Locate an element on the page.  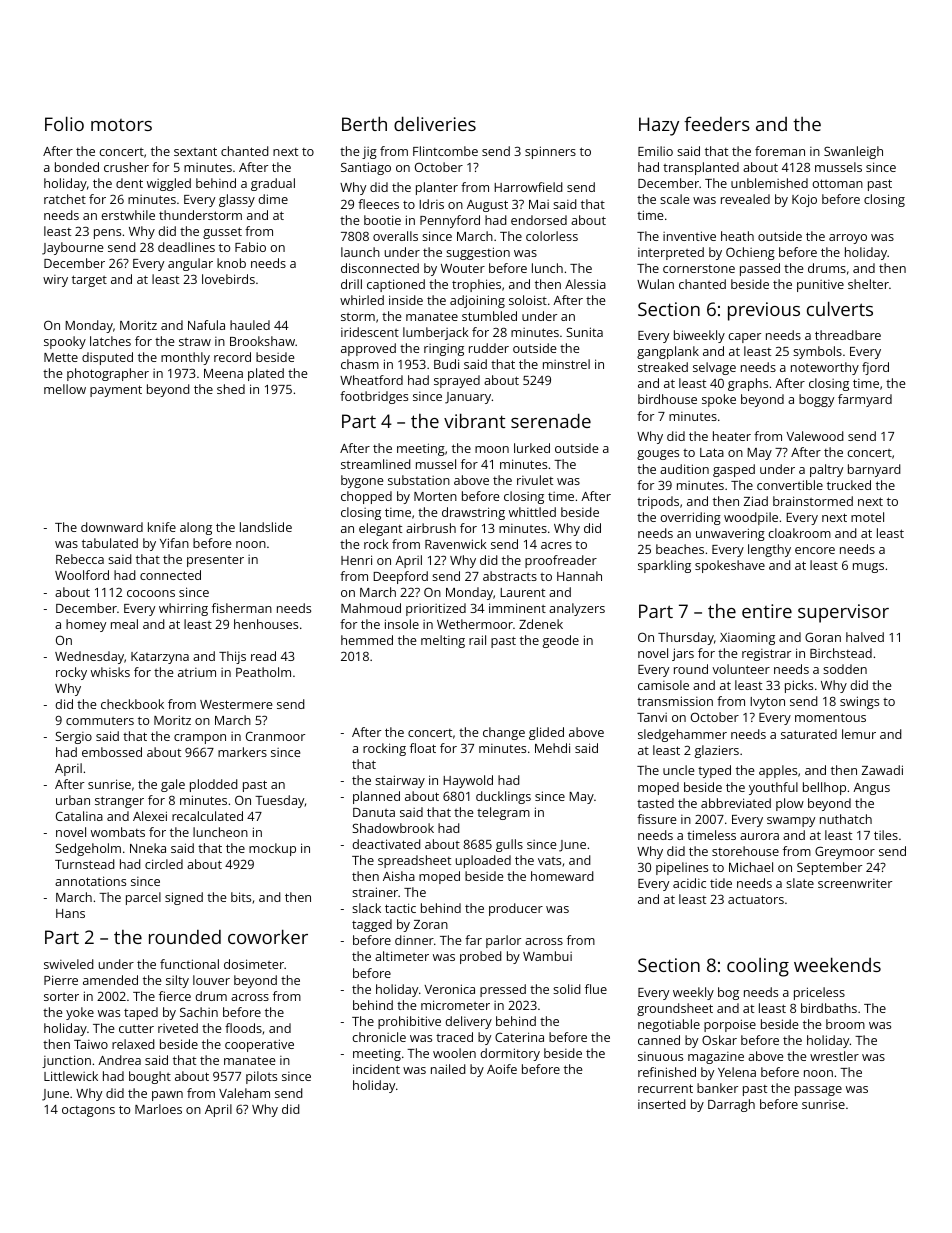
footbridges is located at coordinates (374, 397).
